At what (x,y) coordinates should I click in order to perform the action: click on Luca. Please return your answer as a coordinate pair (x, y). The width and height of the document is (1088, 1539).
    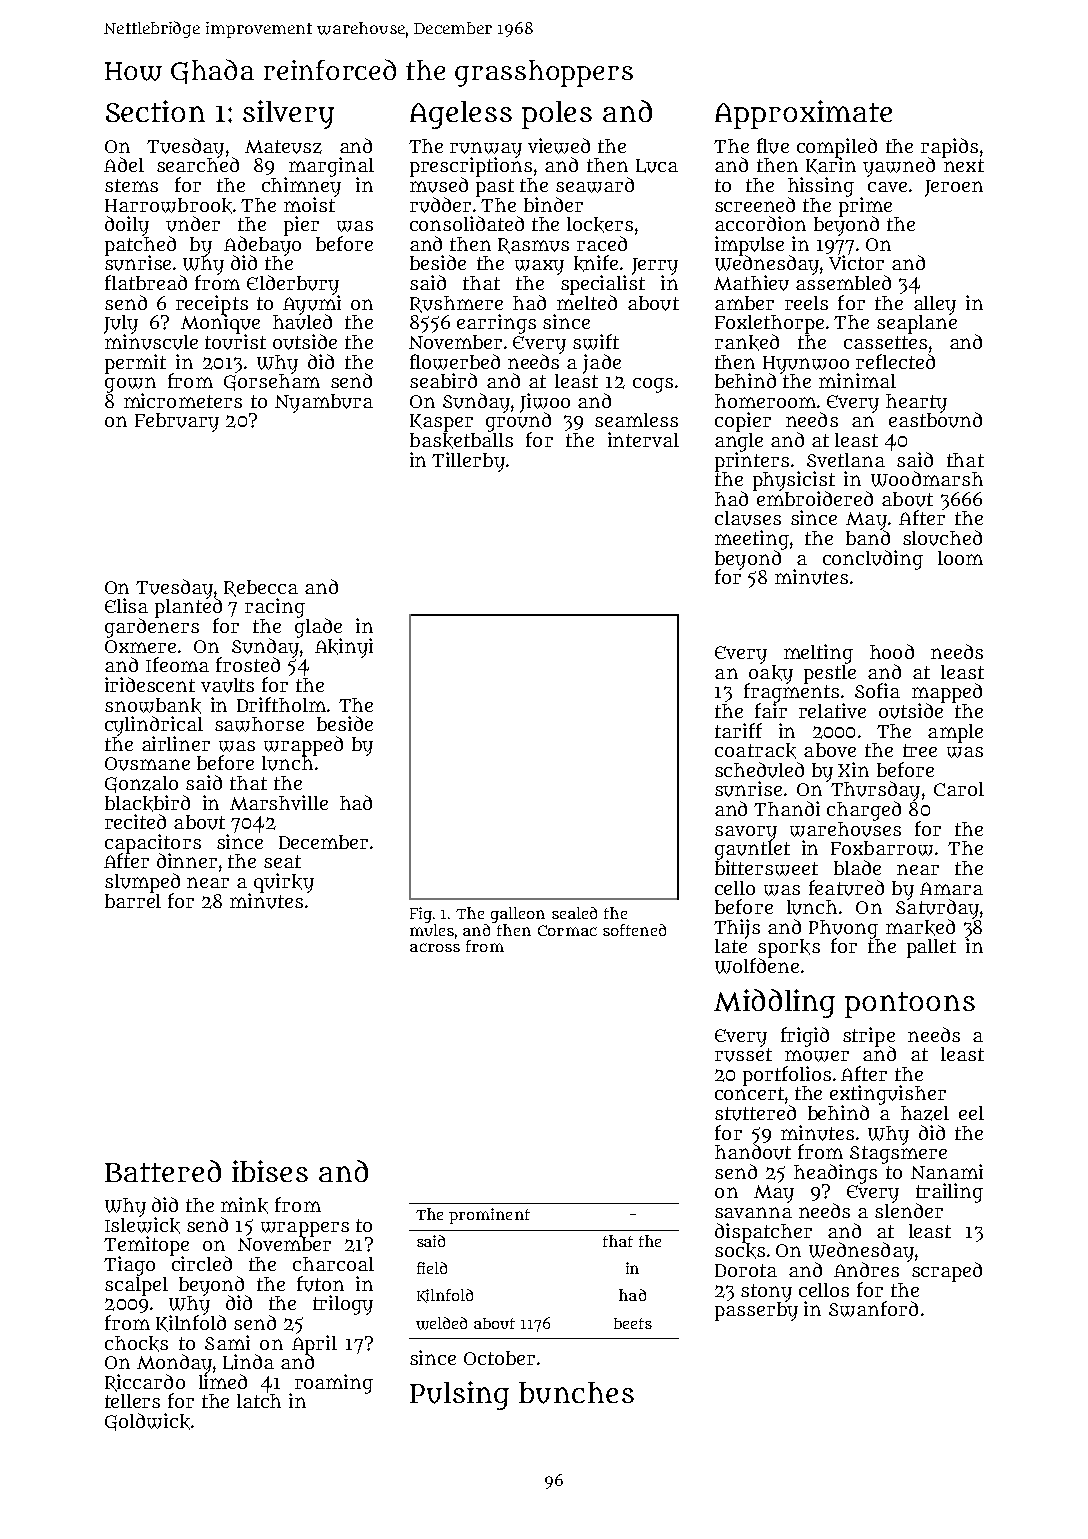
    Looking at the image, I should click on (657, 166).
